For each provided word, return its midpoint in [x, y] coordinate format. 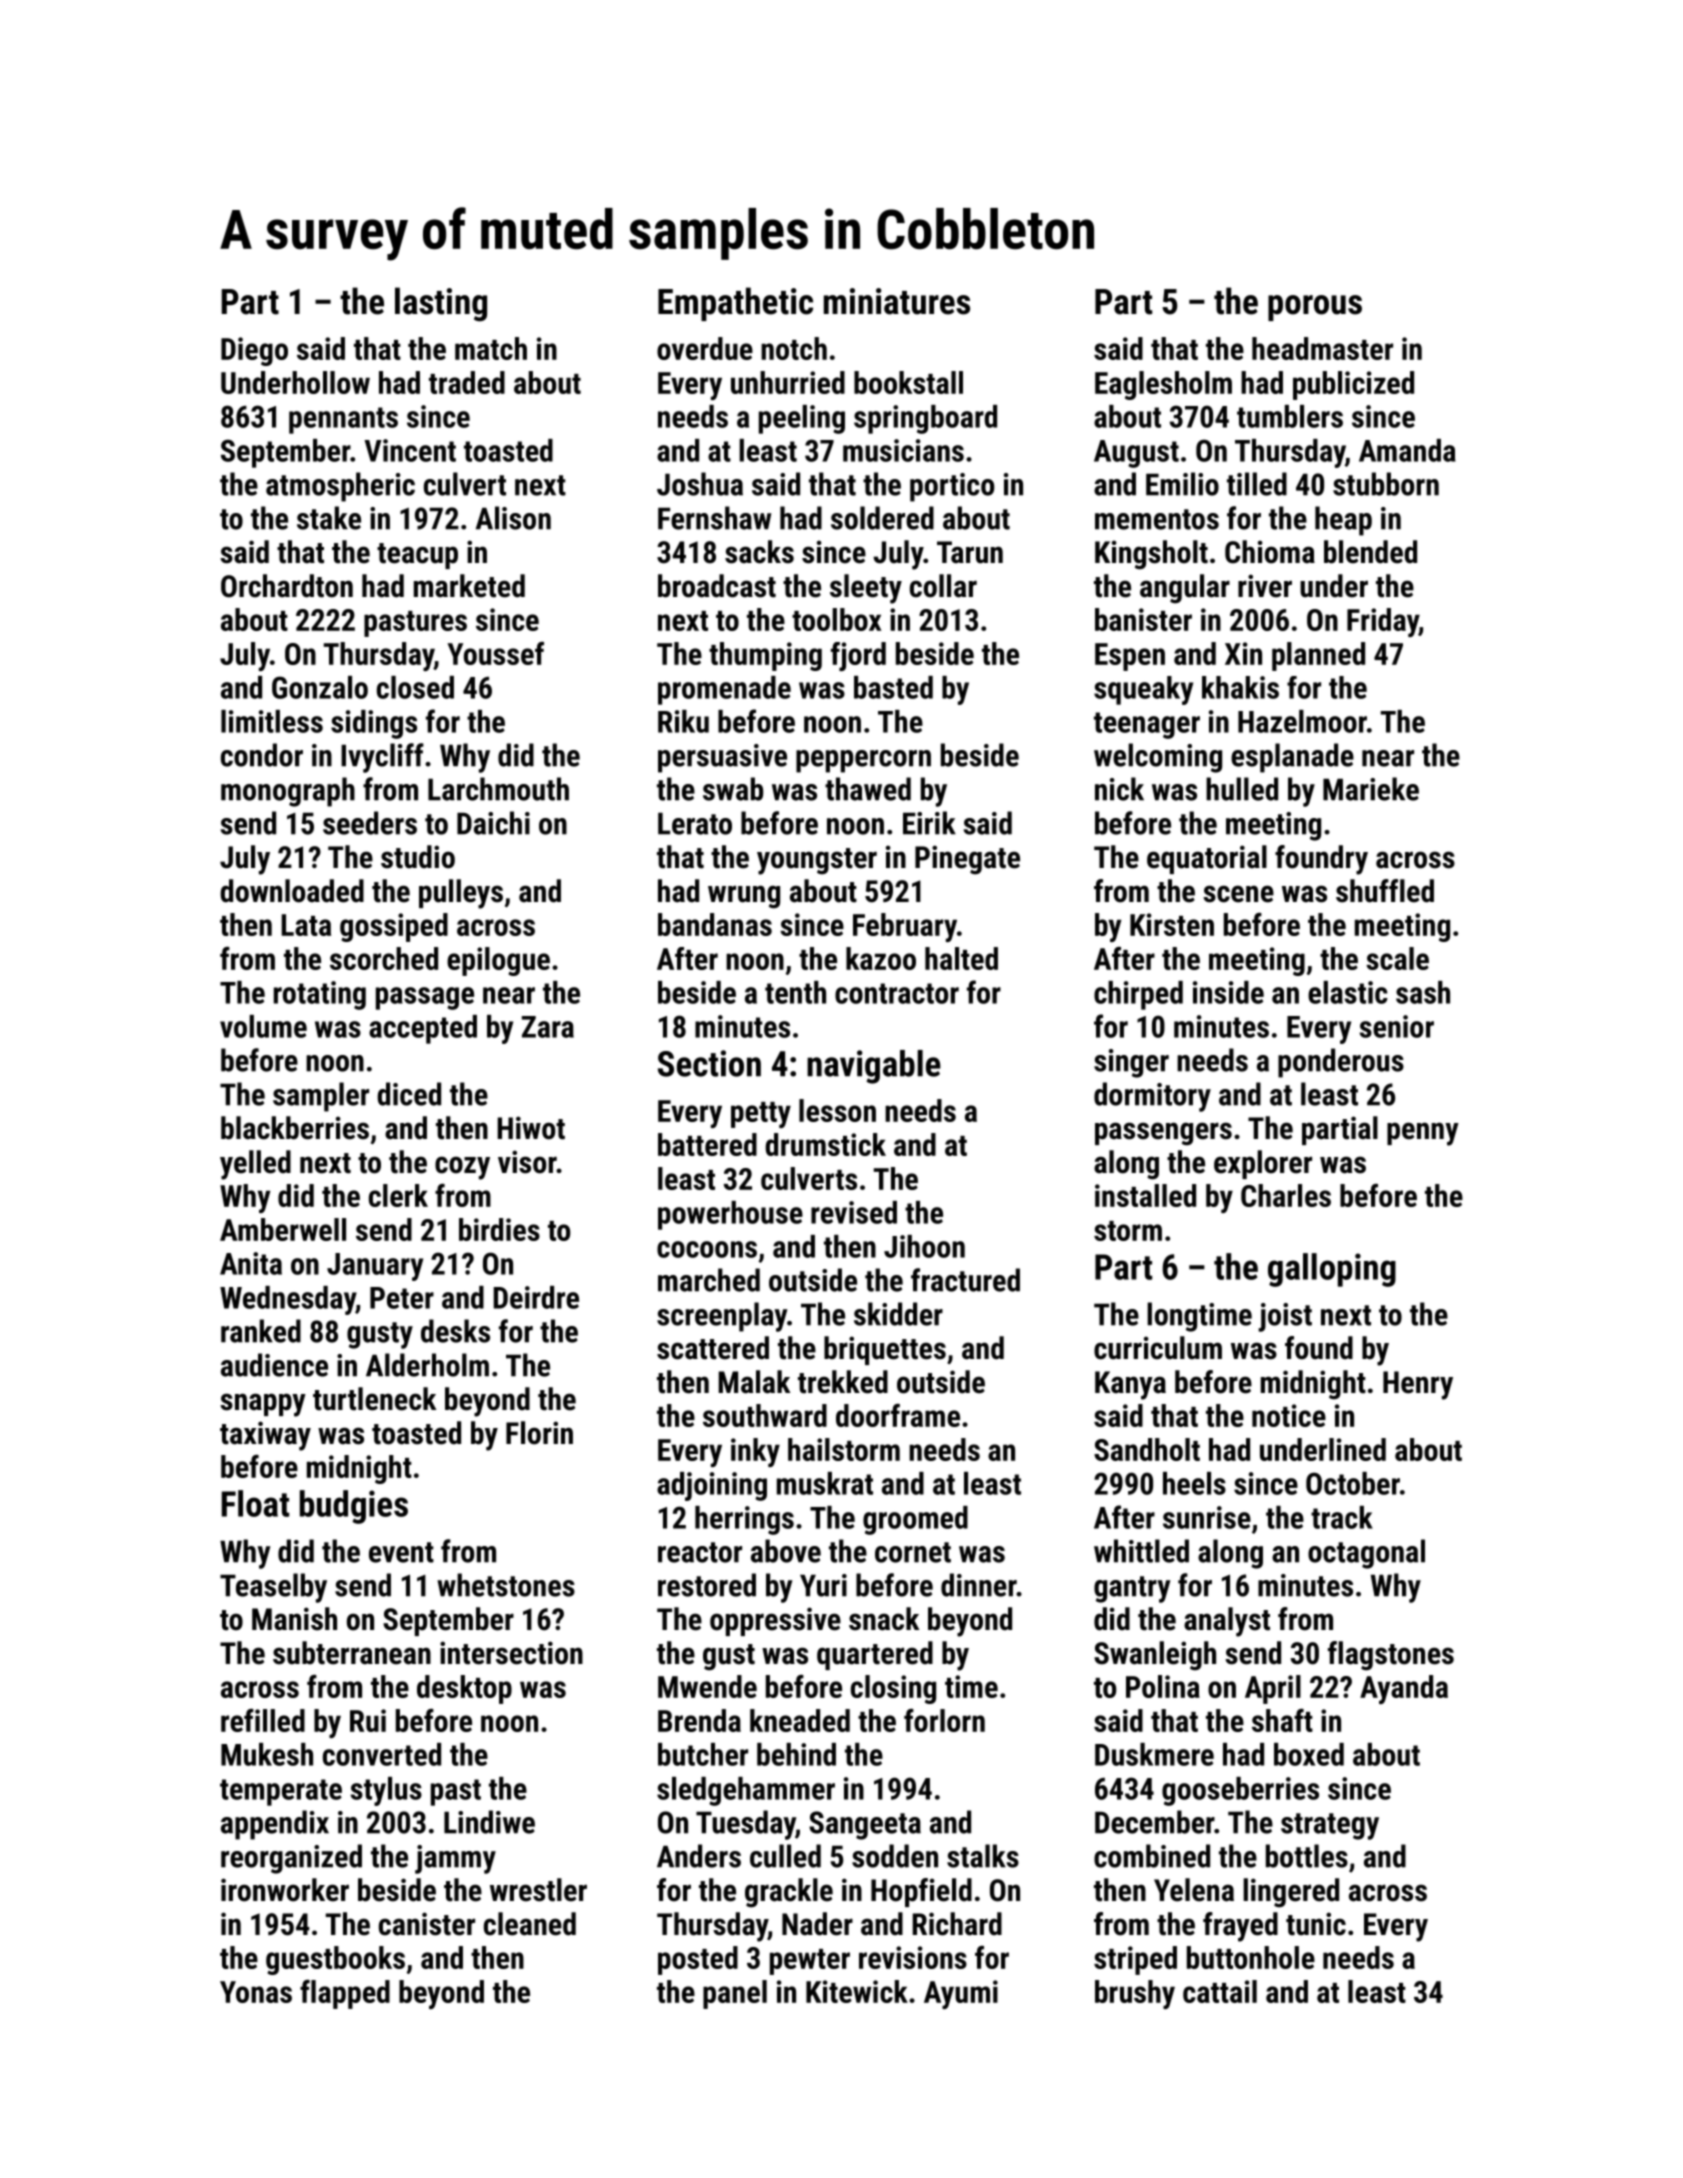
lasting [441, 304]
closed [415, 687]
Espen [1130, 657]
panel [735, 1994]
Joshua [700, 484]
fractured [965, 1280]
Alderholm [427, 1365]
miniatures [897, 301]
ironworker [285, 1890]
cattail [1220, 1991]
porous [1315, 308]
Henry [1418, 1385]
